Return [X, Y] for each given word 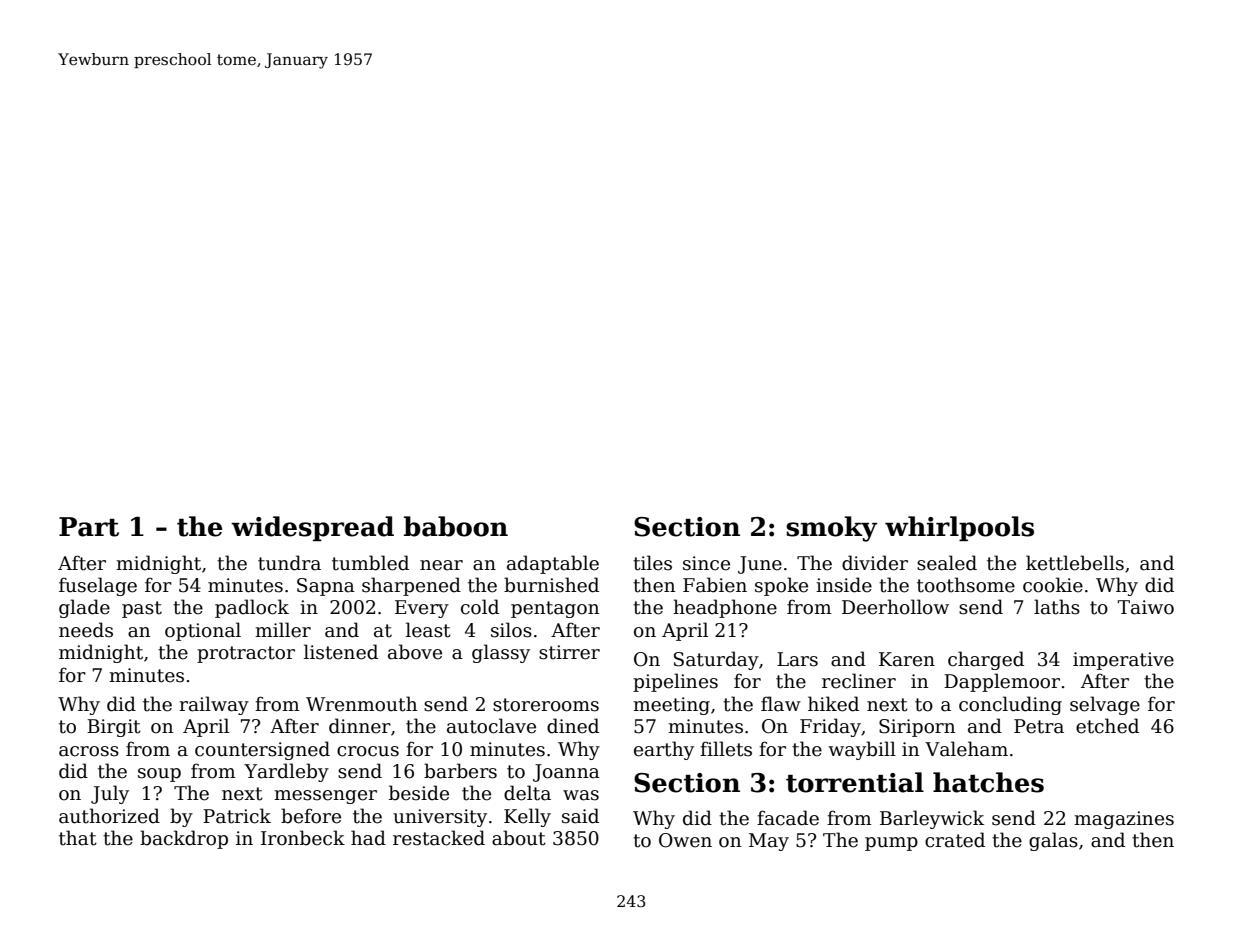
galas [1053, 841]
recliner [859, 681]
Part [89, 527]
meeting [671, 706]
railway [214, 705]
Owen [685, 840]
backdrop [184, 839]
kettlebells [1075, 563]
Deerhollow [895, 607]
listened [341, 652]
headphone [725, 608]
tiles [652, 563]
